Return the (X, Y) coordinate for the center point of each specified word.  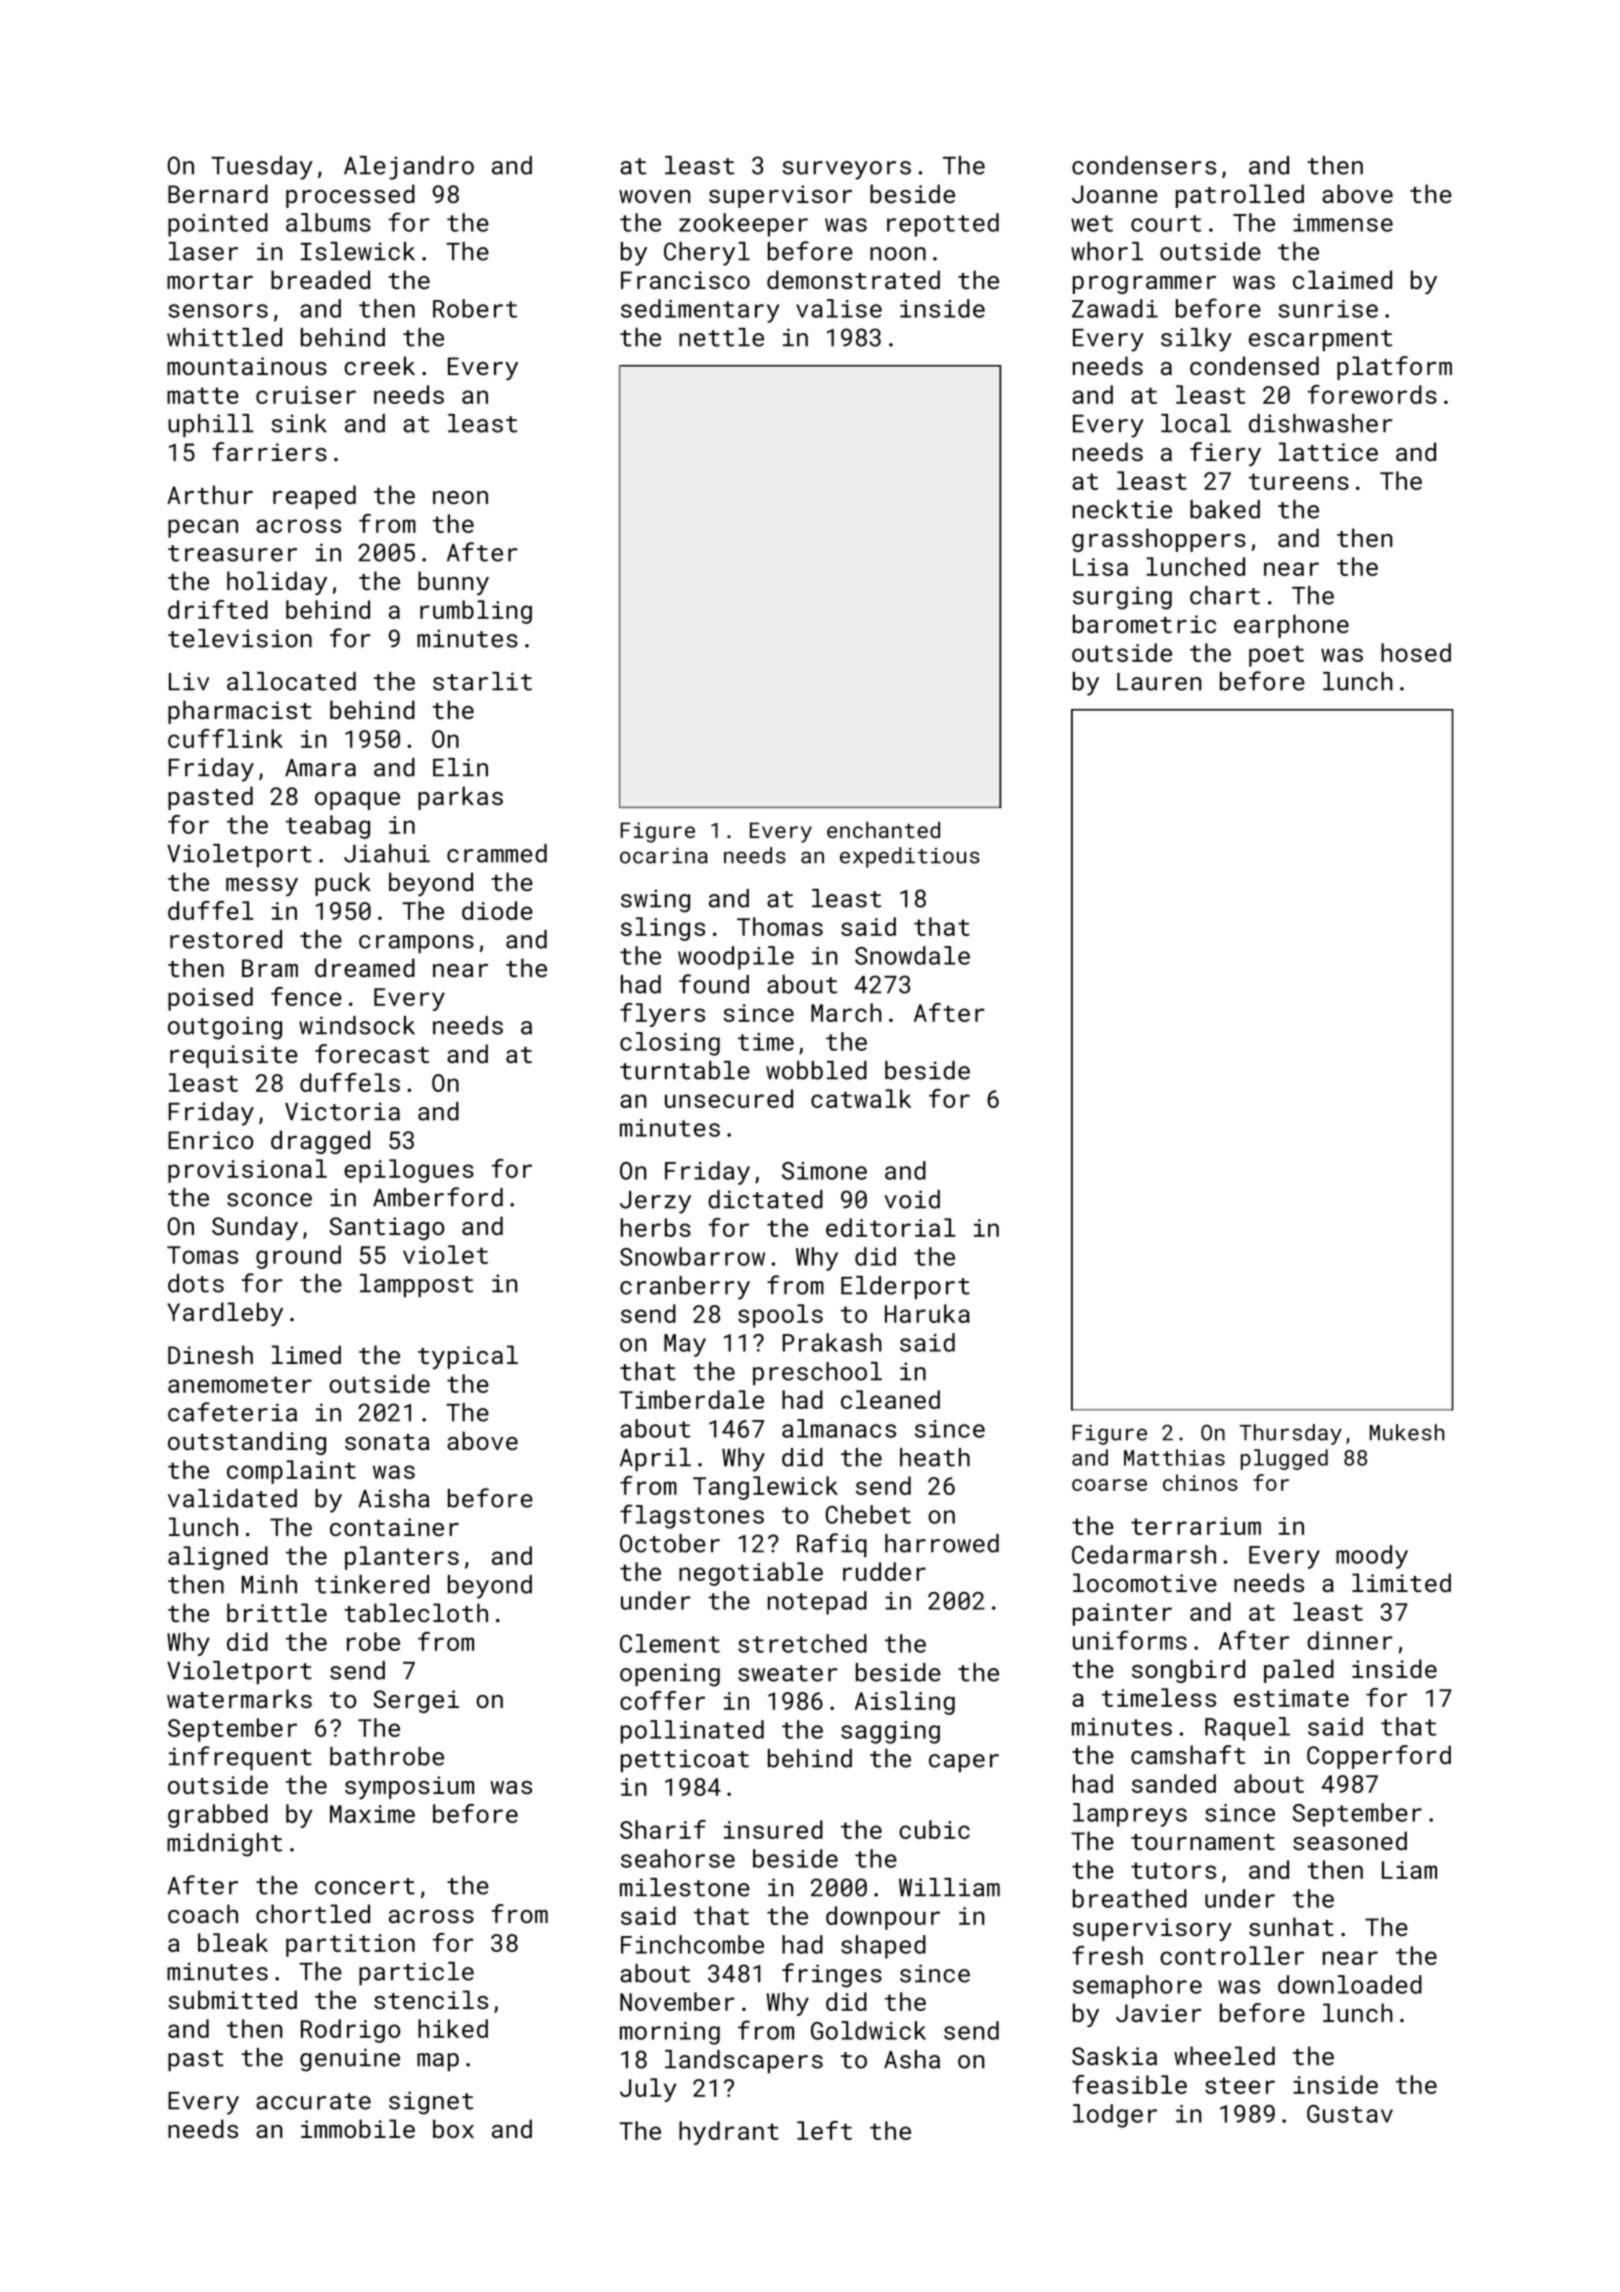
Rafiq (832, 1545)
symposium (409, 1787)
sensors (218, 311)
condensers (1144, 165)
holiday (277, 583)
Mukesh (1407, 1432)
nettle (721, 337)
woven (654, 196)
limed (306, 1354)
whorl (1107, 251)
